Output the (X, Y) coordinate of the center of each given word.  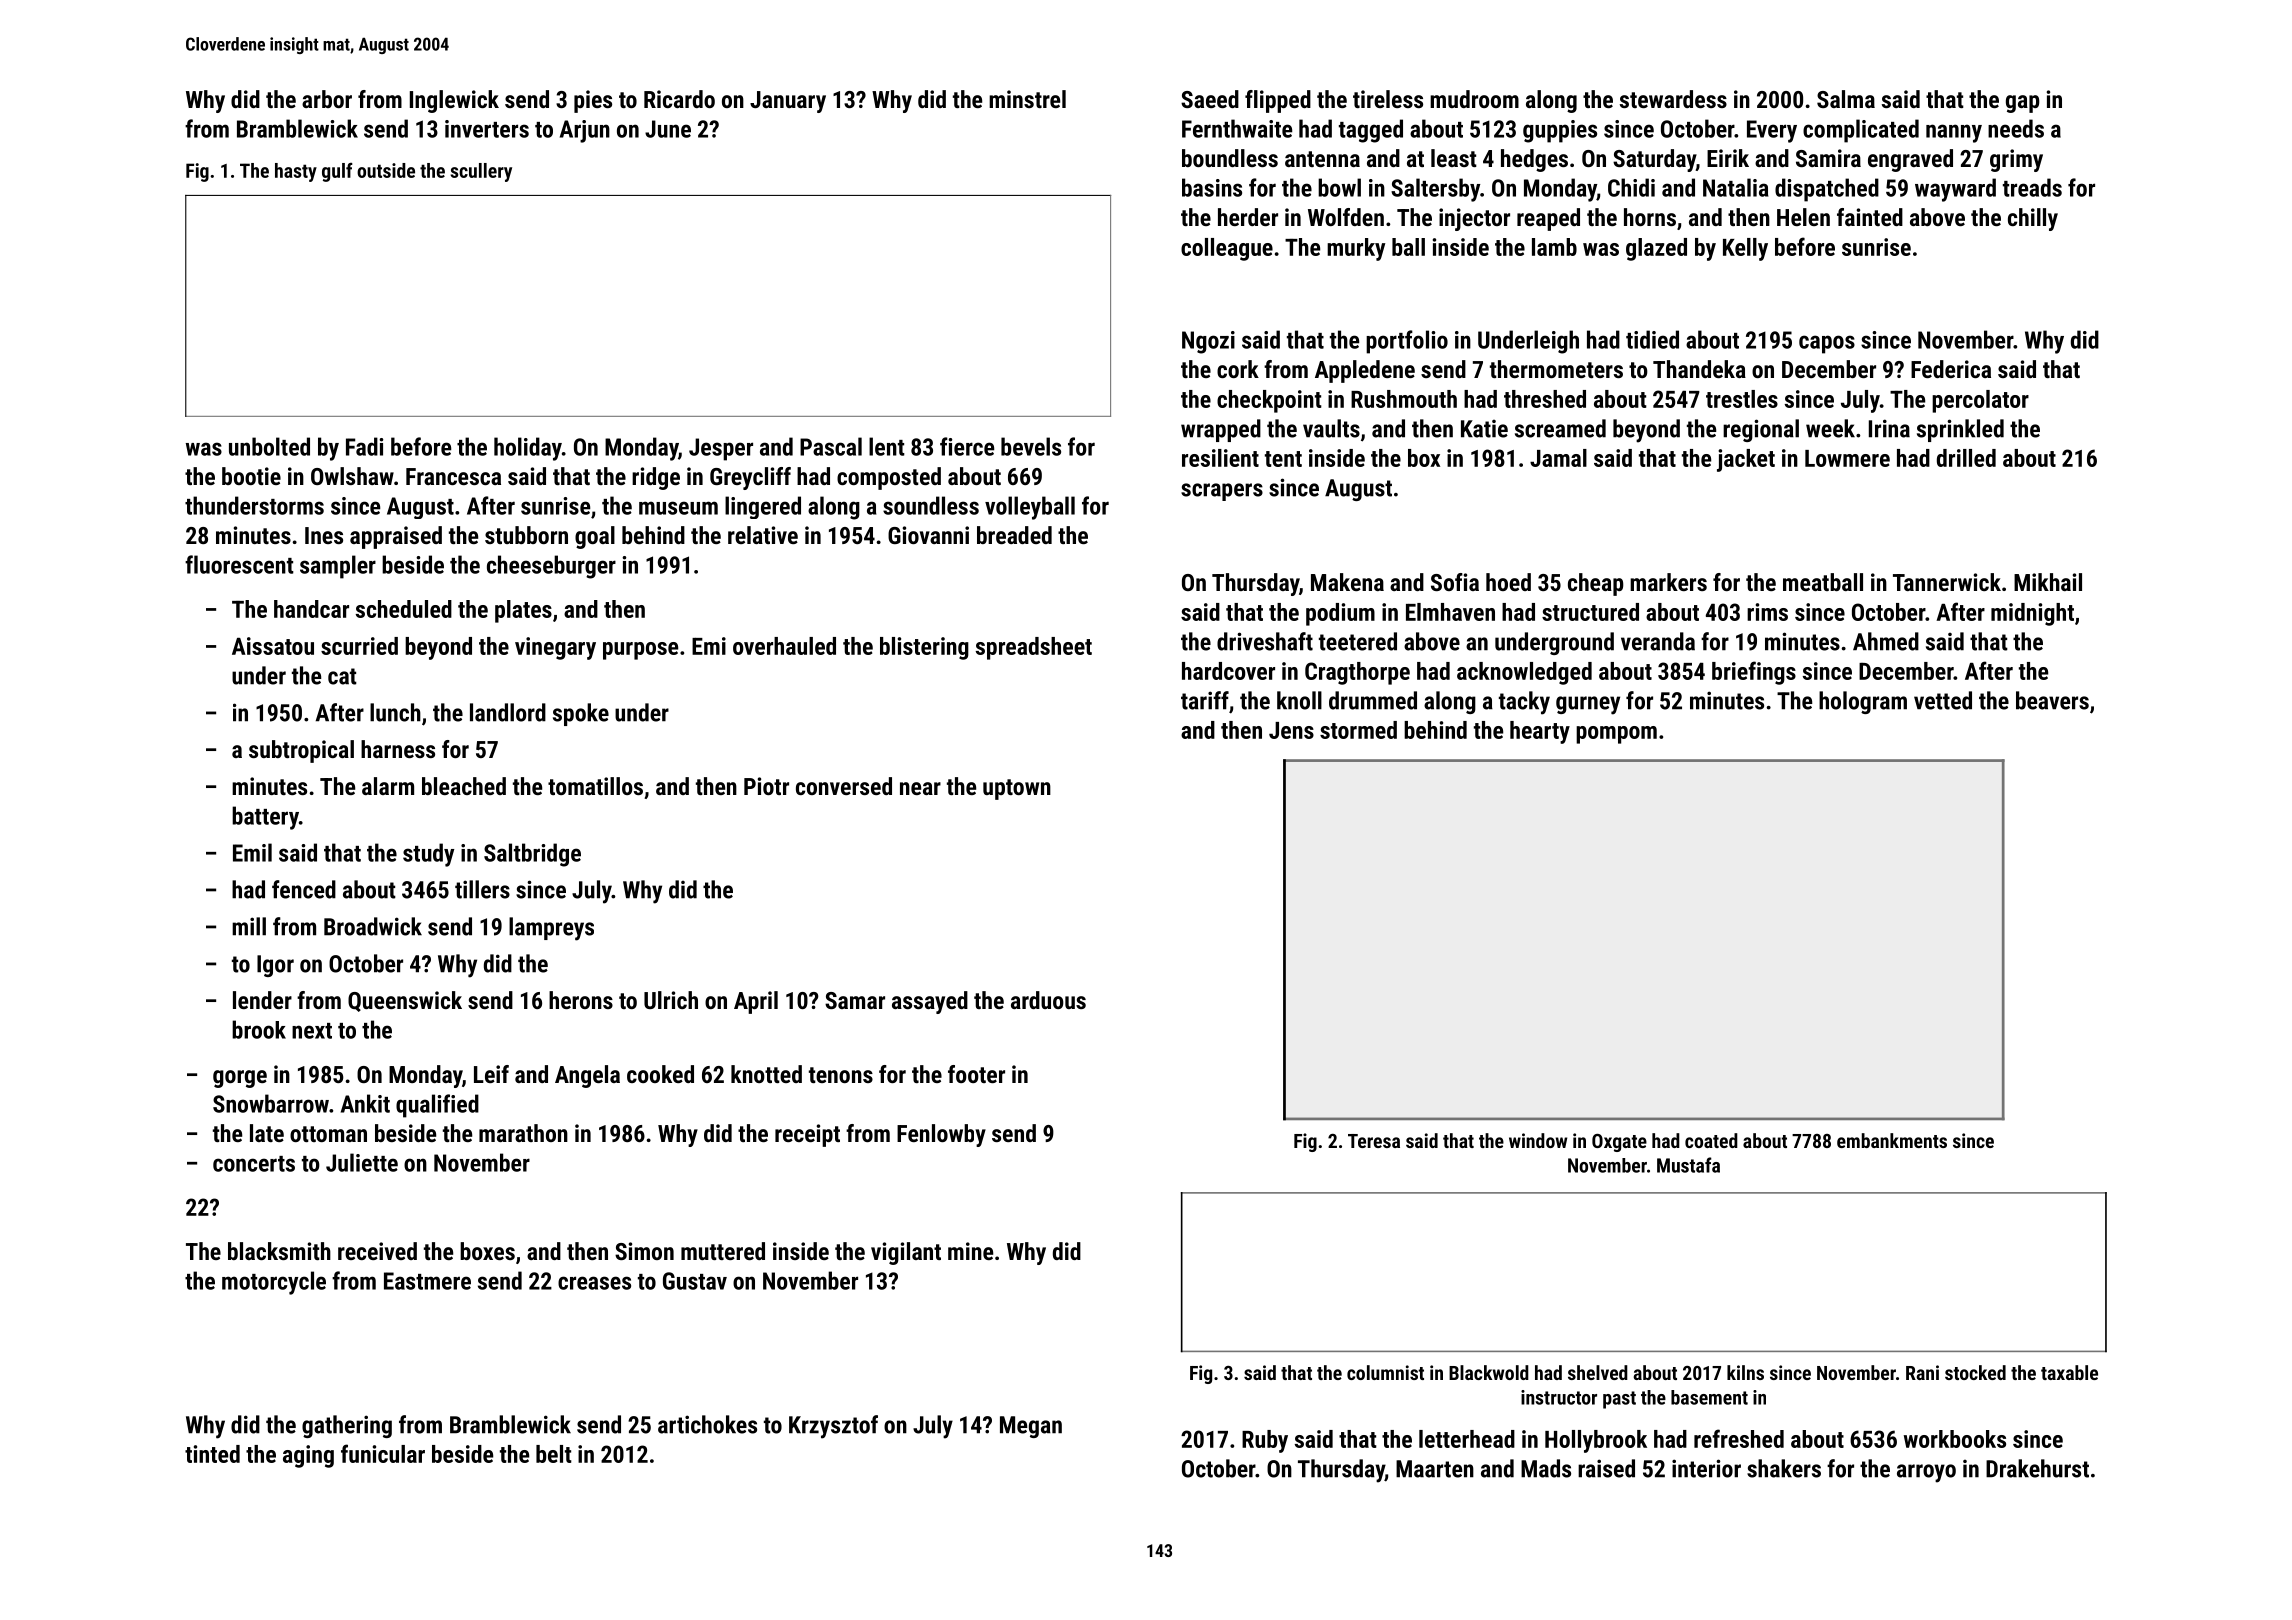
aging (308, 1456)
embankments (1892, 1140)
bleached (464, 786)
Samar (855, 1000)
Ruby (1265, 1441)
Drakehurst (2037, 1468)
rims (1767, 612)
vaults (1331, 428)
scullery (481, 172)
